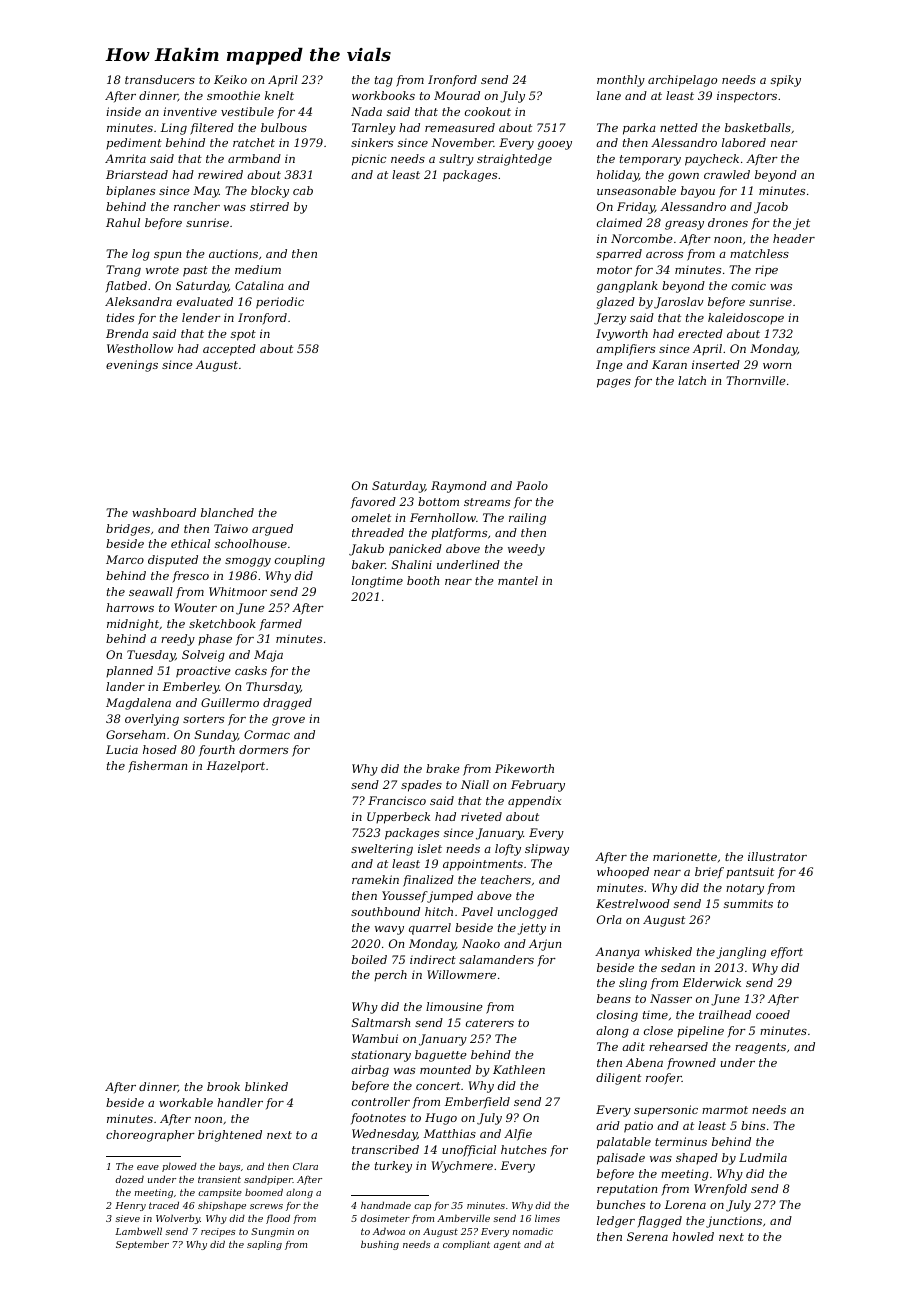 The width and height of the page is (924, 1308). What do you see at coordinates (223, 1086) in the page?
I see `brook` at bounding box center [223, 1086].
